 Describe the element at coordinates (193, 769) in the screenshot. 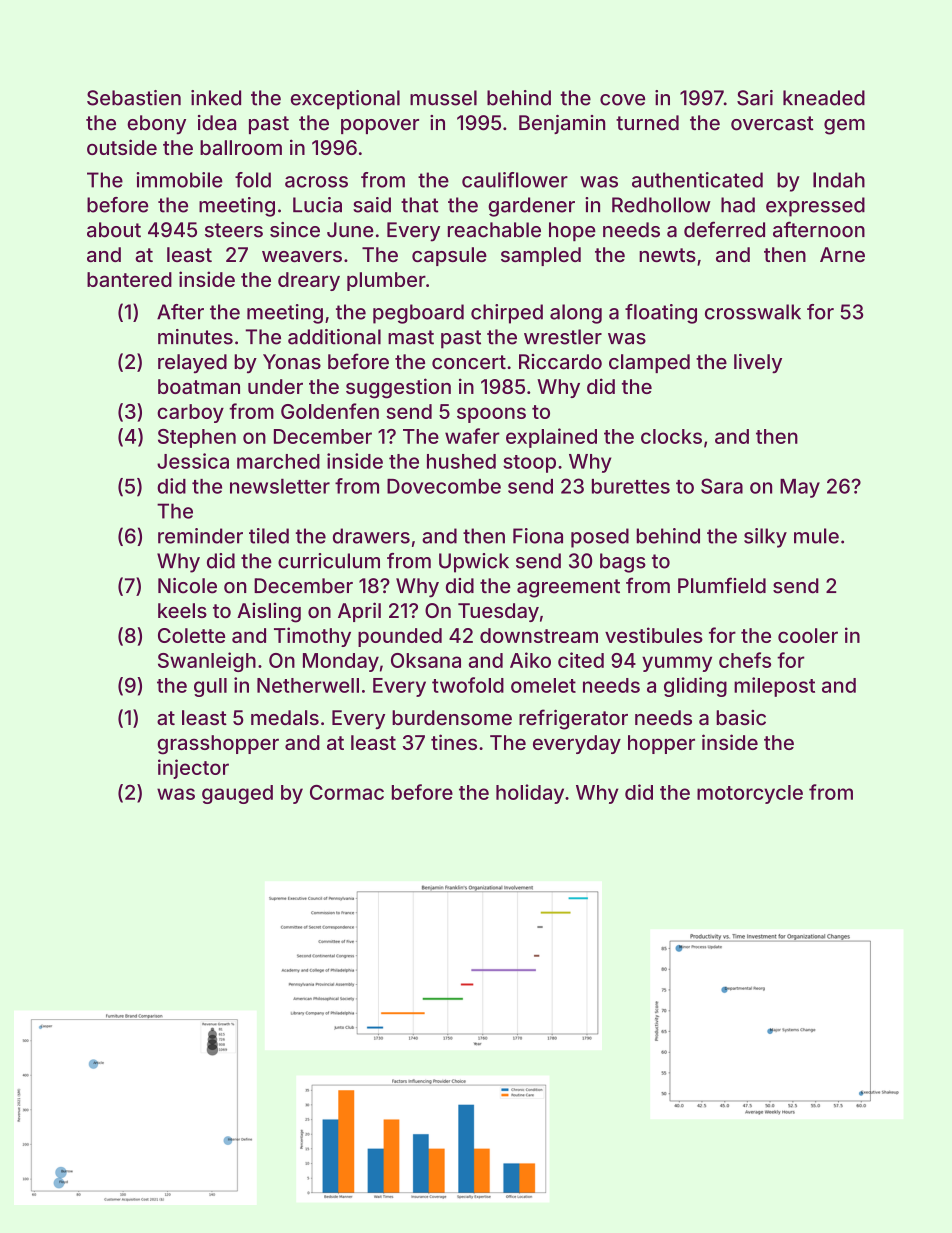

I see `injector` at that location.
